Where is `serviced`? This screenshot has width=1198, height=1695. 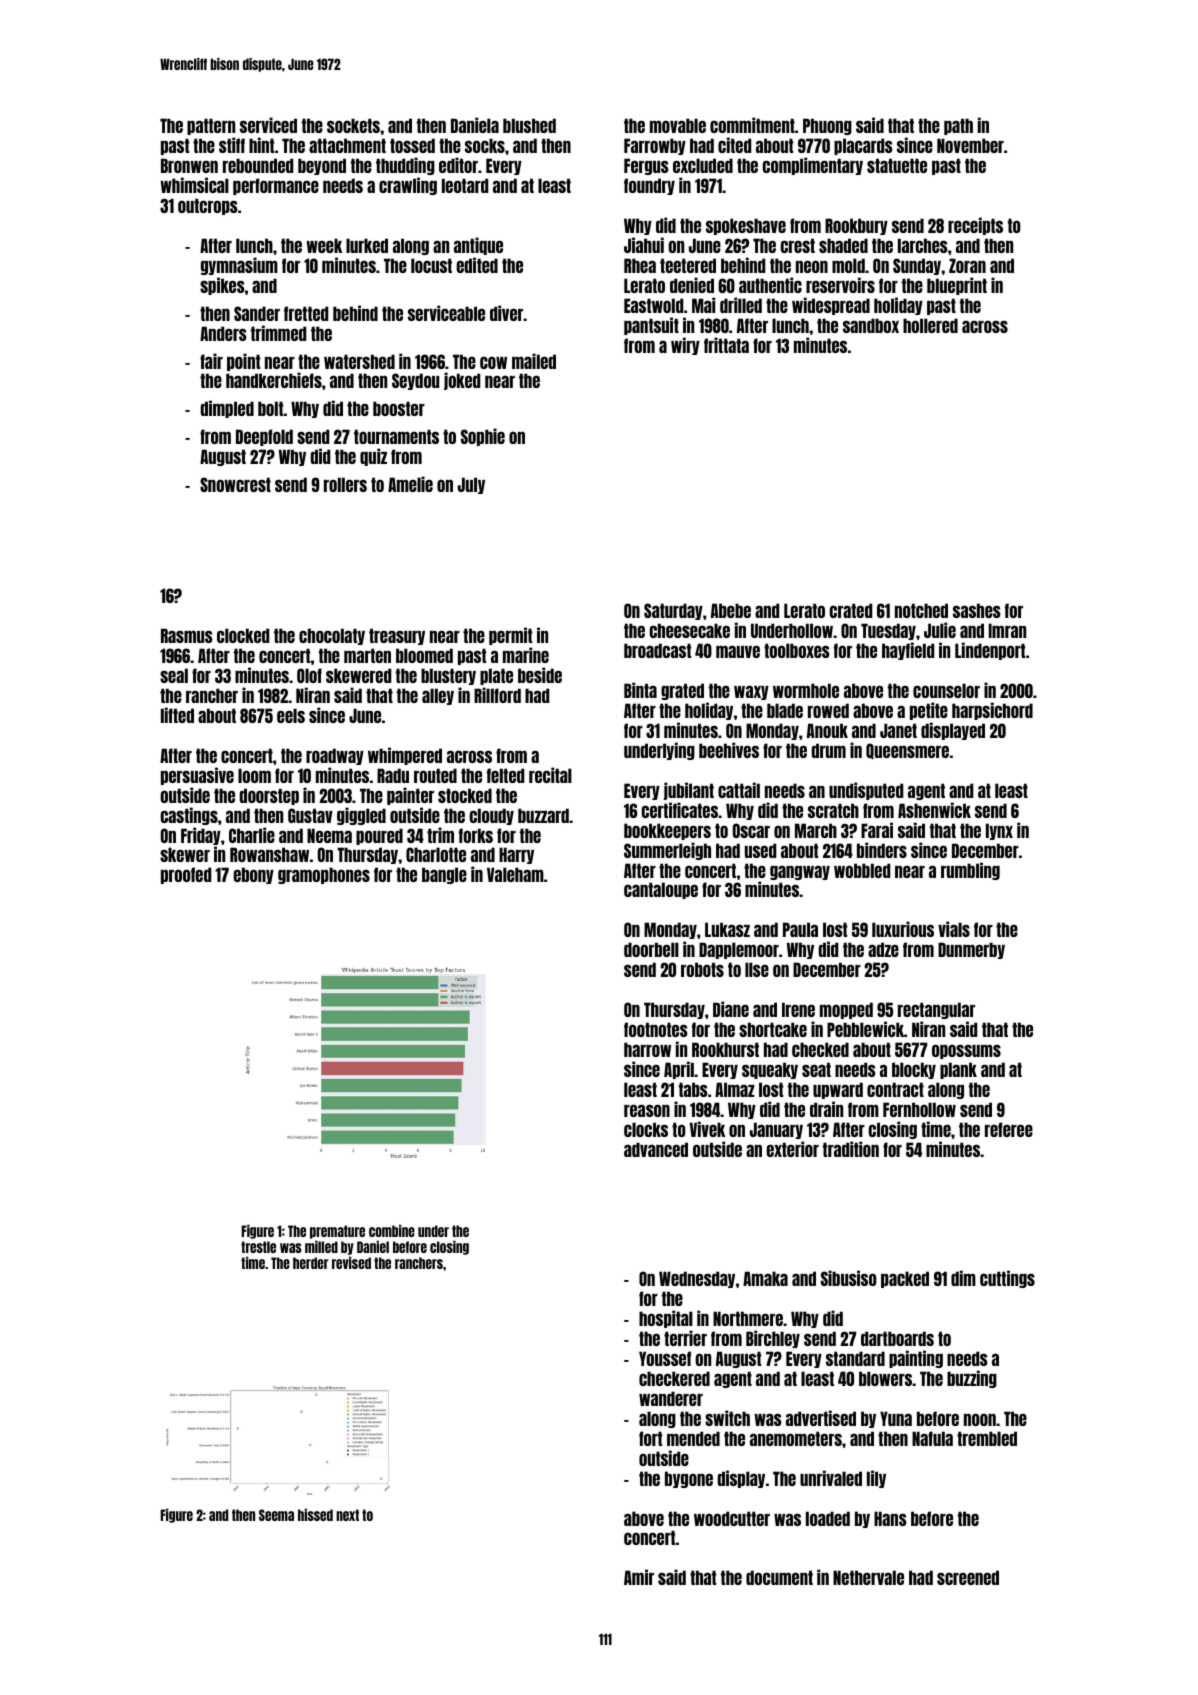
serviced is located at coordinates (268, 125).
